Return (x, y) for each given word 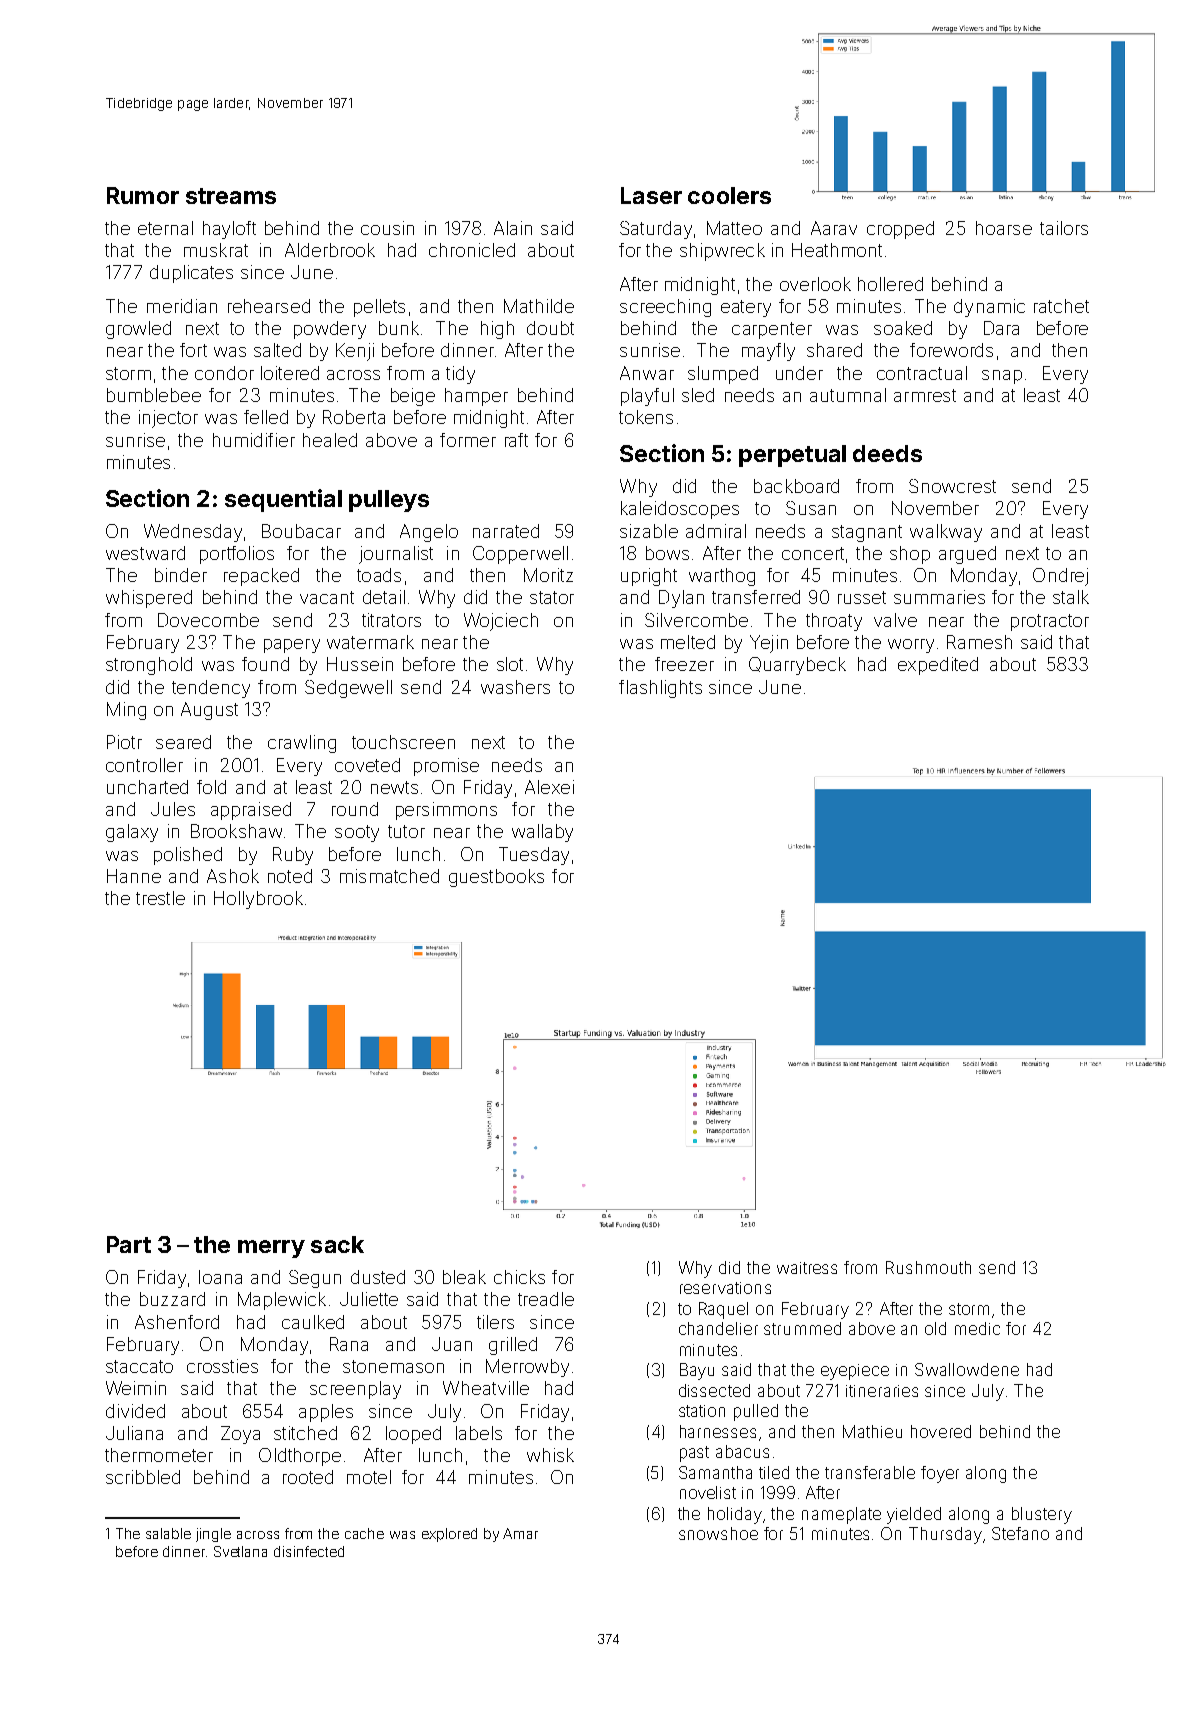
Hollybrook (258, 900)
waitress (807, 1268)
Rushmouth (928, 1267)
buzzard (172, 1299)
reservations (725, 1288)
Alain (513, 228)
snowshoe (718, 1533)
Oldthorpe (300, 1457)
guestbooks (496, 878)
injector (168, 419)
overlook (815, 284)
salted (277, 350)
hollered (890, 284)
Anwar (647, 373)
